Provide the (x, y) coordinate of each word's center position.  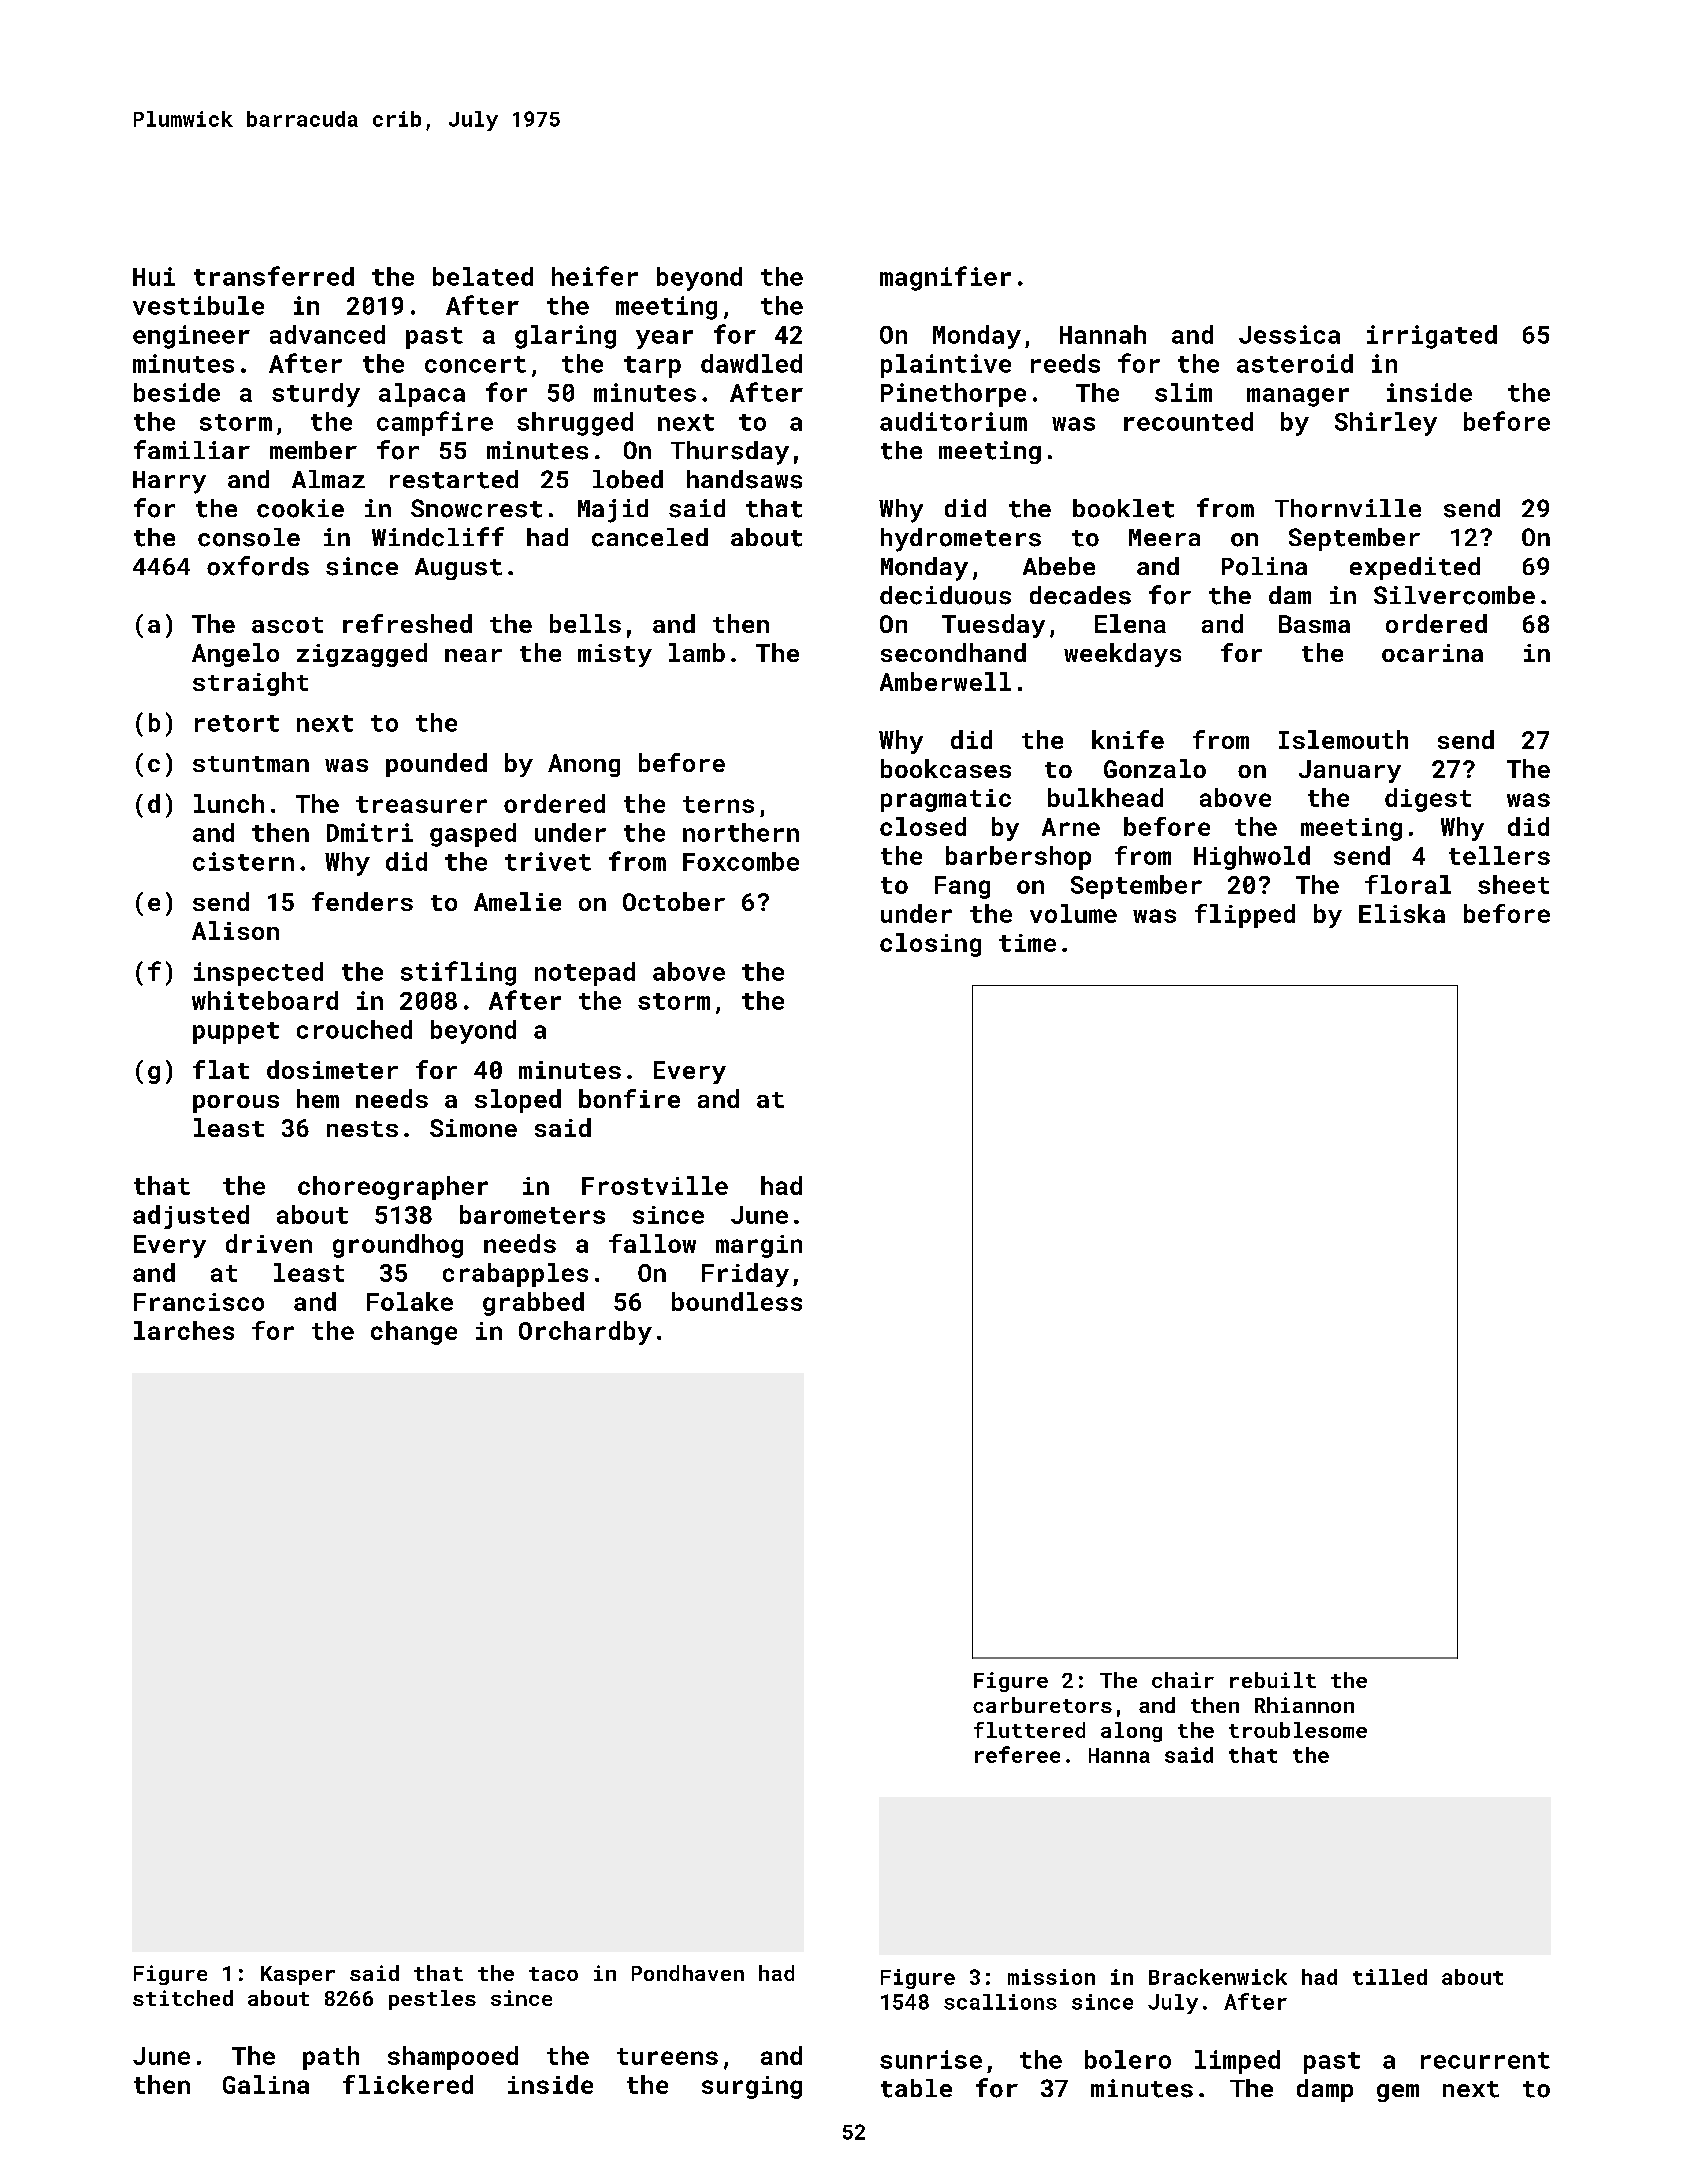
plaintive (946, 366)
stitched (183, 1998)
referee (1017, 1754)
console (249, 537)
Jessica (1289, 334)
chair (1183, 1680)
